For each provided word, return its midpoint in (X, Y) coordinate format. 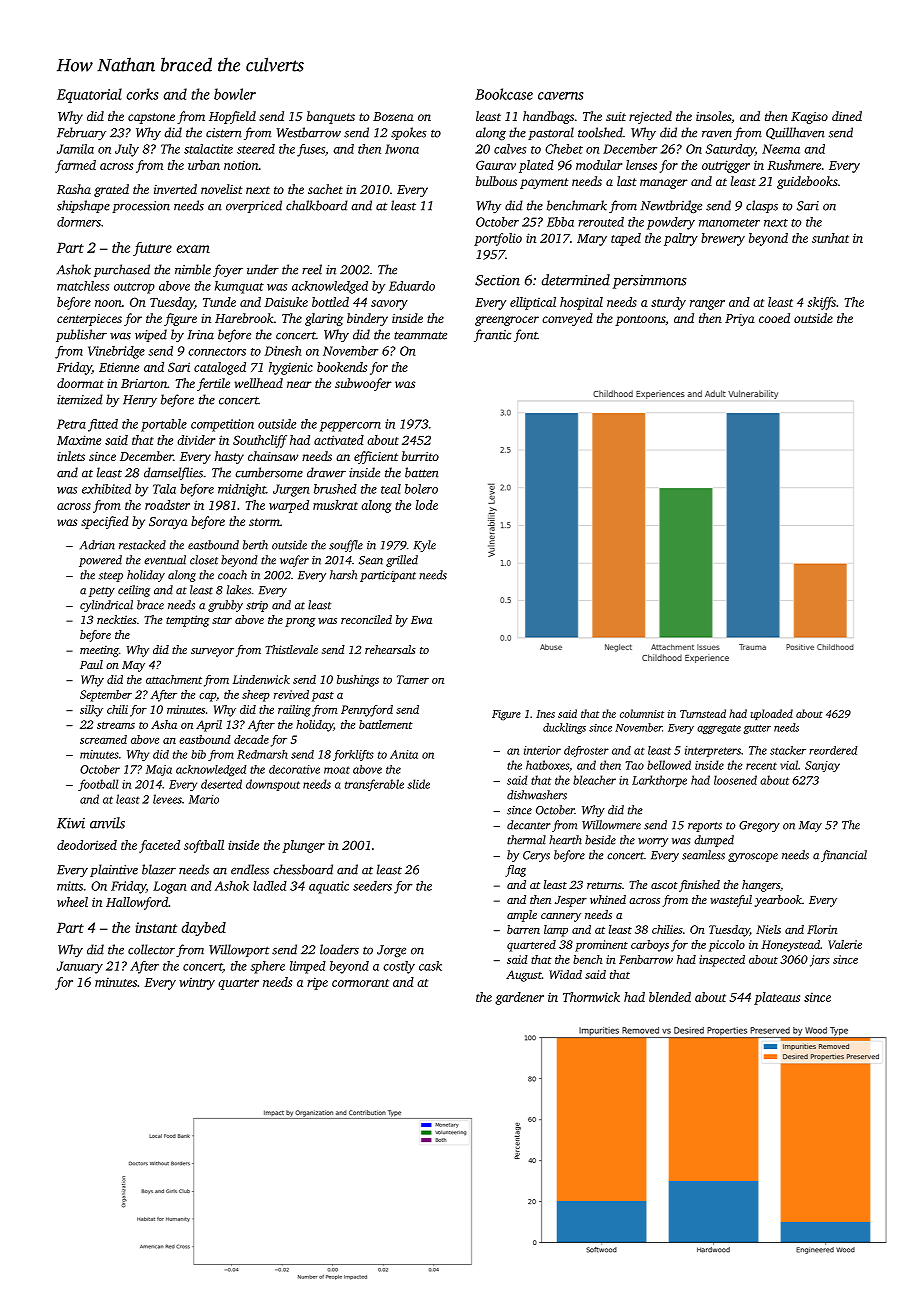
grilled (402, 561)
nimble (193, 269)
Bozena (393, 116)
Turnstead (703, 713)
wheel (72, 902)
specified (105, 522)
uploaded (772, 714)
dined (847, 116)
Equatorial (89, 95)
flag (515, 871)
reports (705, 827)
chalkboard (317, 205)
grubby (225, 606)
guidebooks (807, 182)
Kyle (425, 546)
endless (250, 869)
